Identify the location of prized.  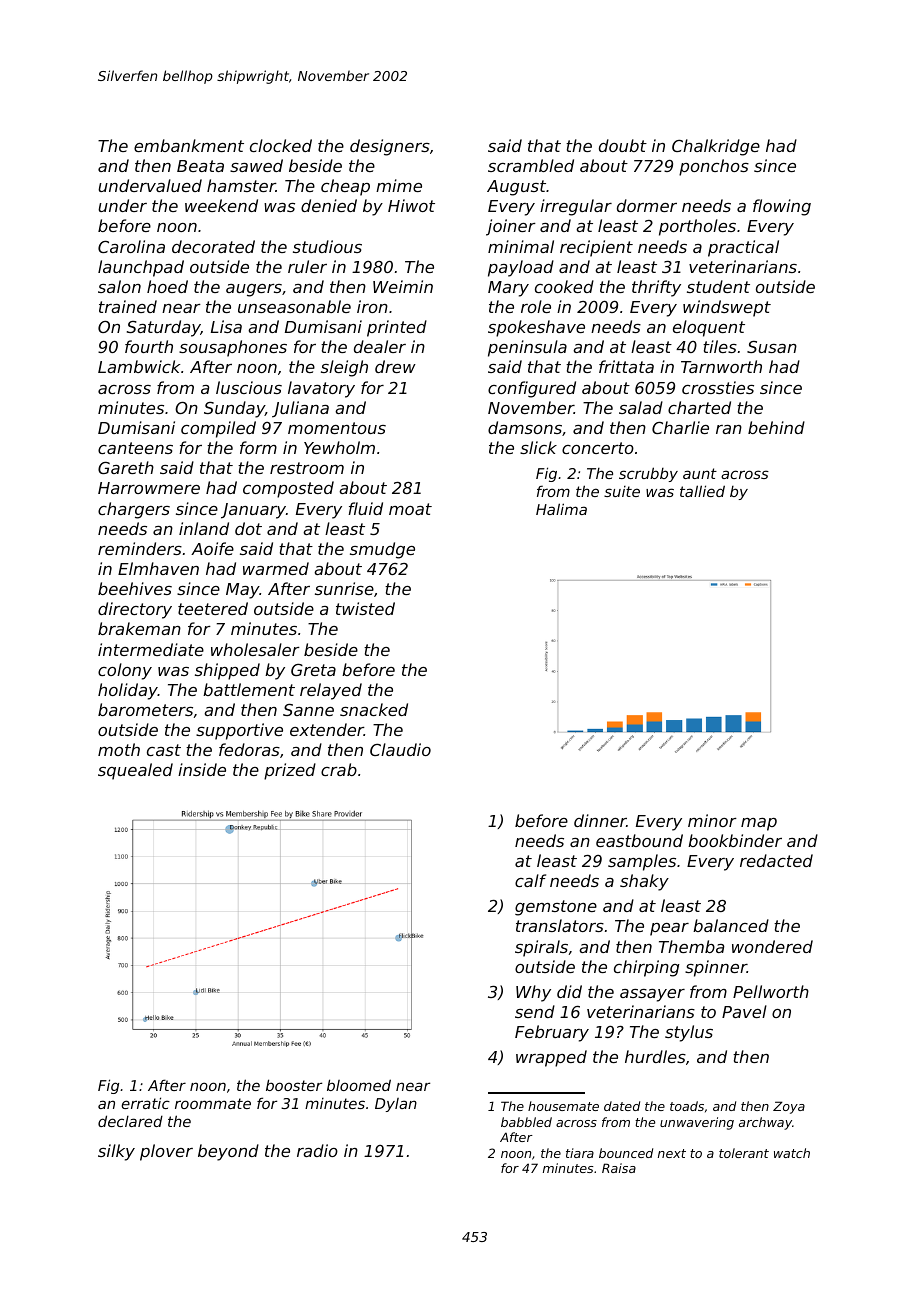
(290, 771).
